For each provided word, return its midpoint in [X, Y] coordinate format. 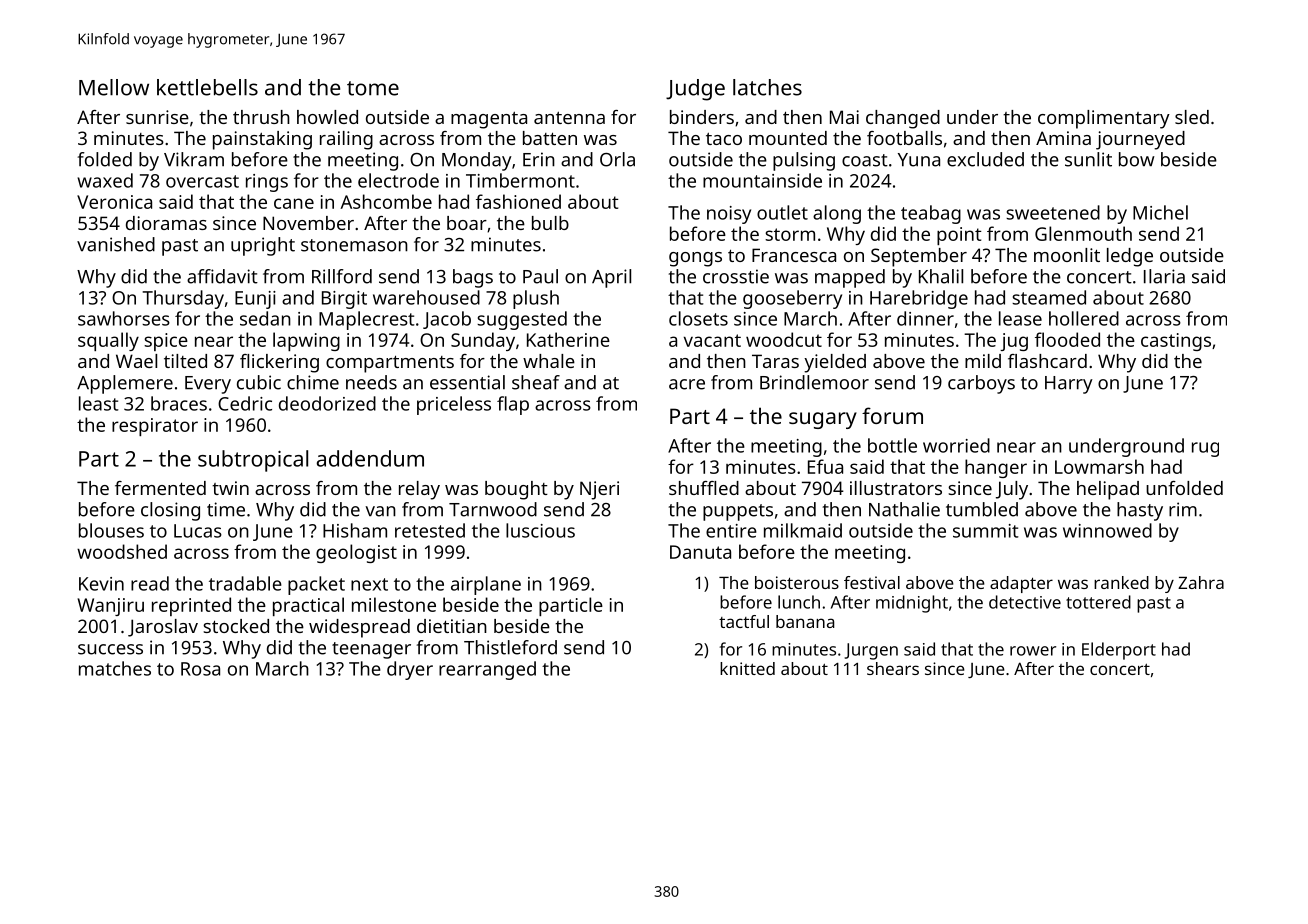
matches [115, 668]
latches [767, 87]
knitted [747, 668]
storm [790, 234]
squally [108, 341]
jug [1014, 342]
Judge [695, 90]
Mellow [114, 87]
